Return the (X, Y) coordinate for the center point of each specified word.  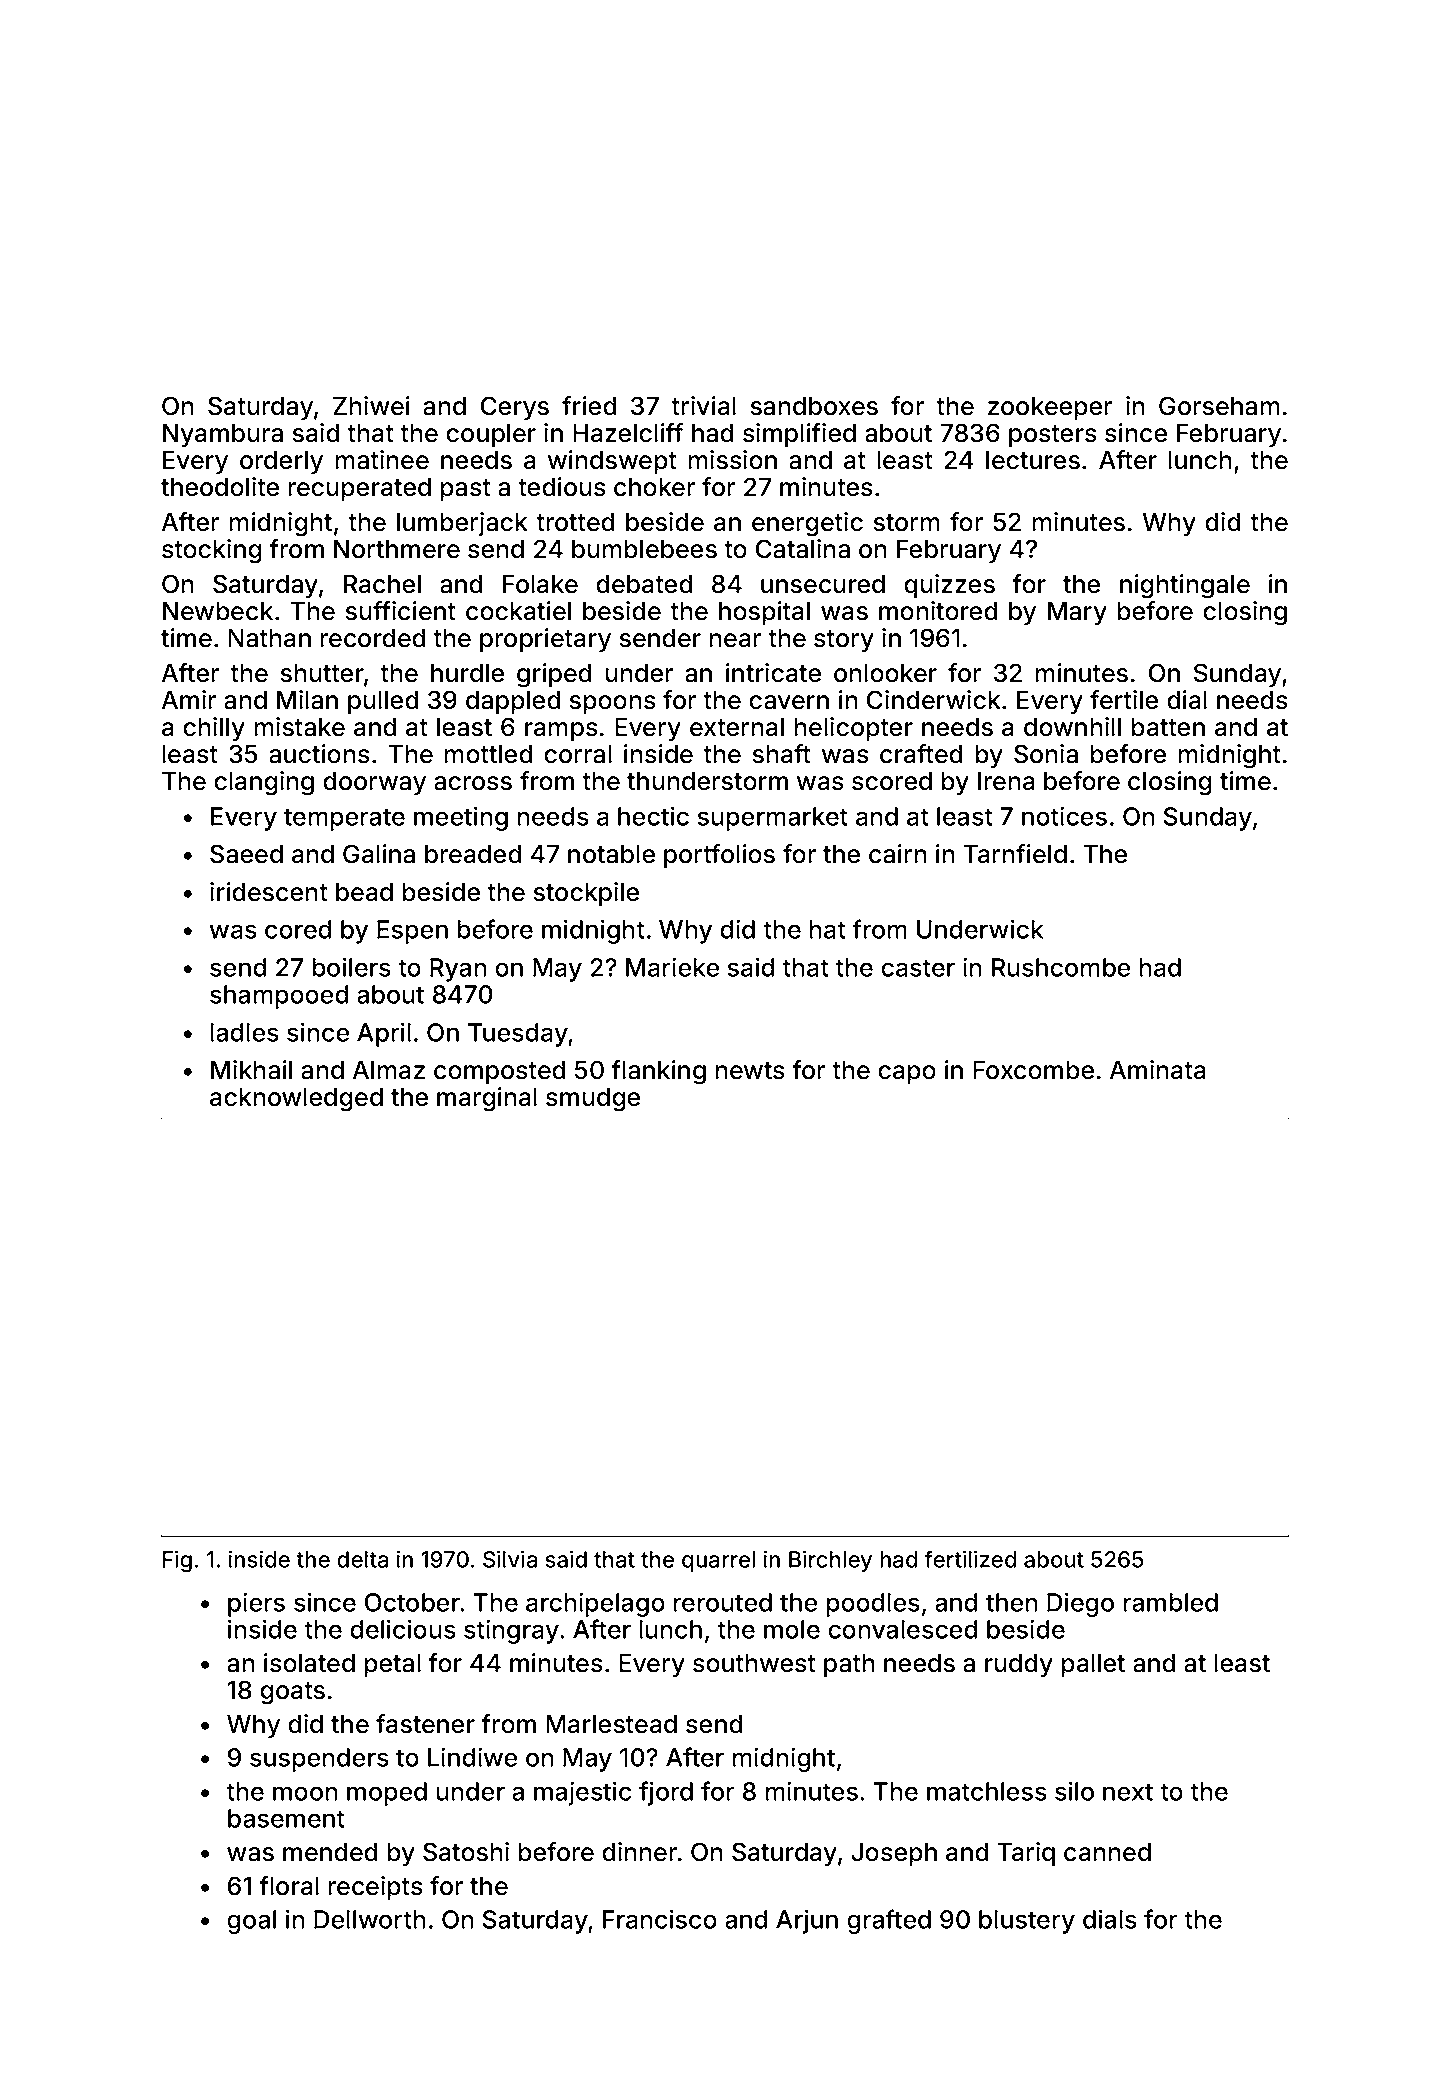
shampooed (279, 997)
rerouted (723, 1602)
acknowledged (296, 1100)
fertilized (970, 1559)
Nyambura (223, 435)
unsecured (823, 584)
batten (1168, 727)
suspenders (319, 1760)
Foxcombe (1033, 1070)
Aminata (1158, 1070)
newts (750, 1071)
